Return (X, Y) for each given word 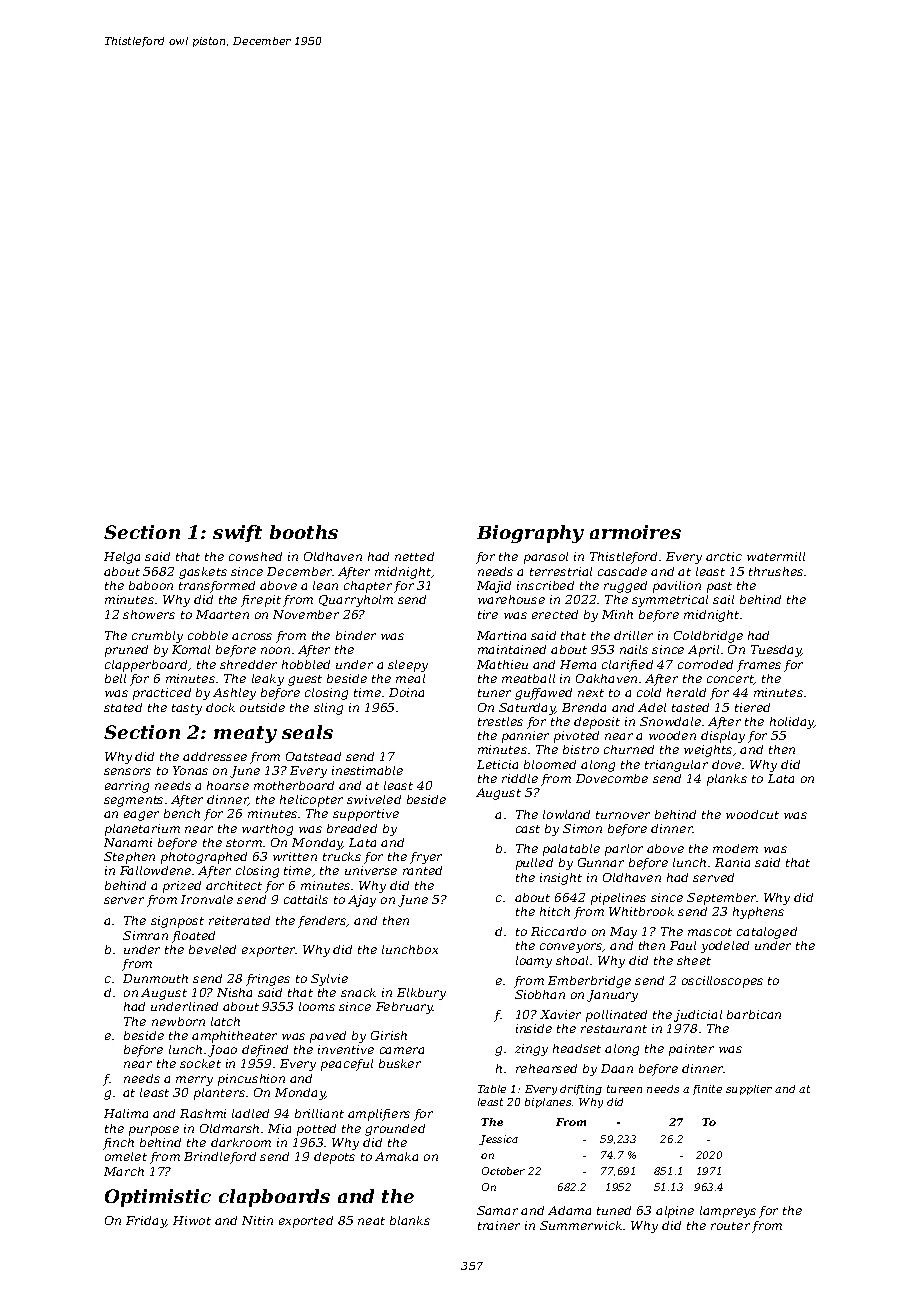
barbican (754, 1014)
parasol (546, 558)
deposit (597, 723)
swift (237, 533)
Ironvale (207, 899)
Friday (146, 1222)
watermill (776, 556)
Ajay (362, 901)
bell (115, 678)
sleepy (408, 666)
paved (328, 1037)
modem (735, 848)
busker (400, 1063)
